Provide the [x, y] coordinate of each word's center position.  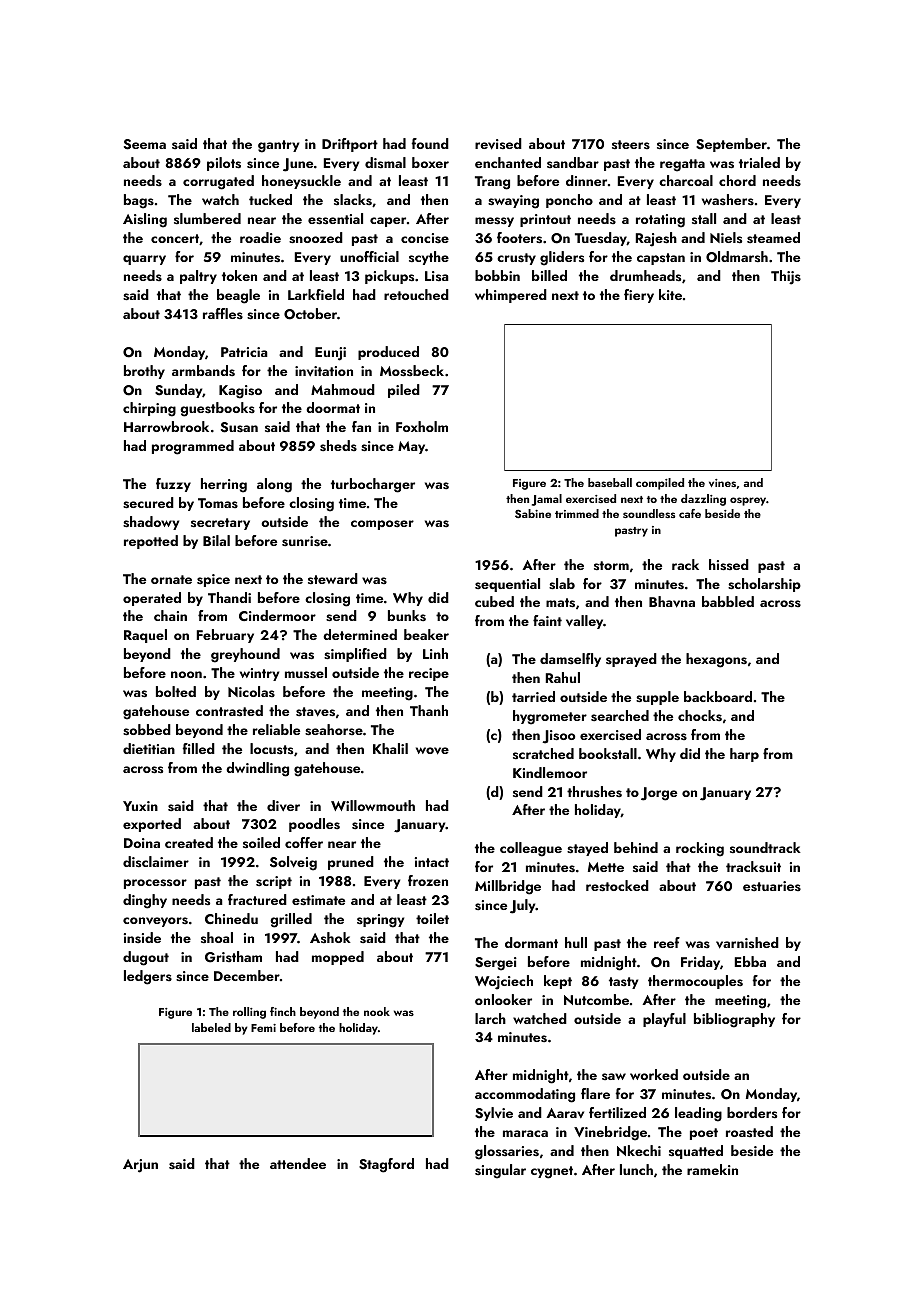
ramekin [712, 1169]
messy [494, 222]
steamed [773, 238]
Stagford [386, 1165]
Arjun [140, 1166]
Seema [145, 144]
